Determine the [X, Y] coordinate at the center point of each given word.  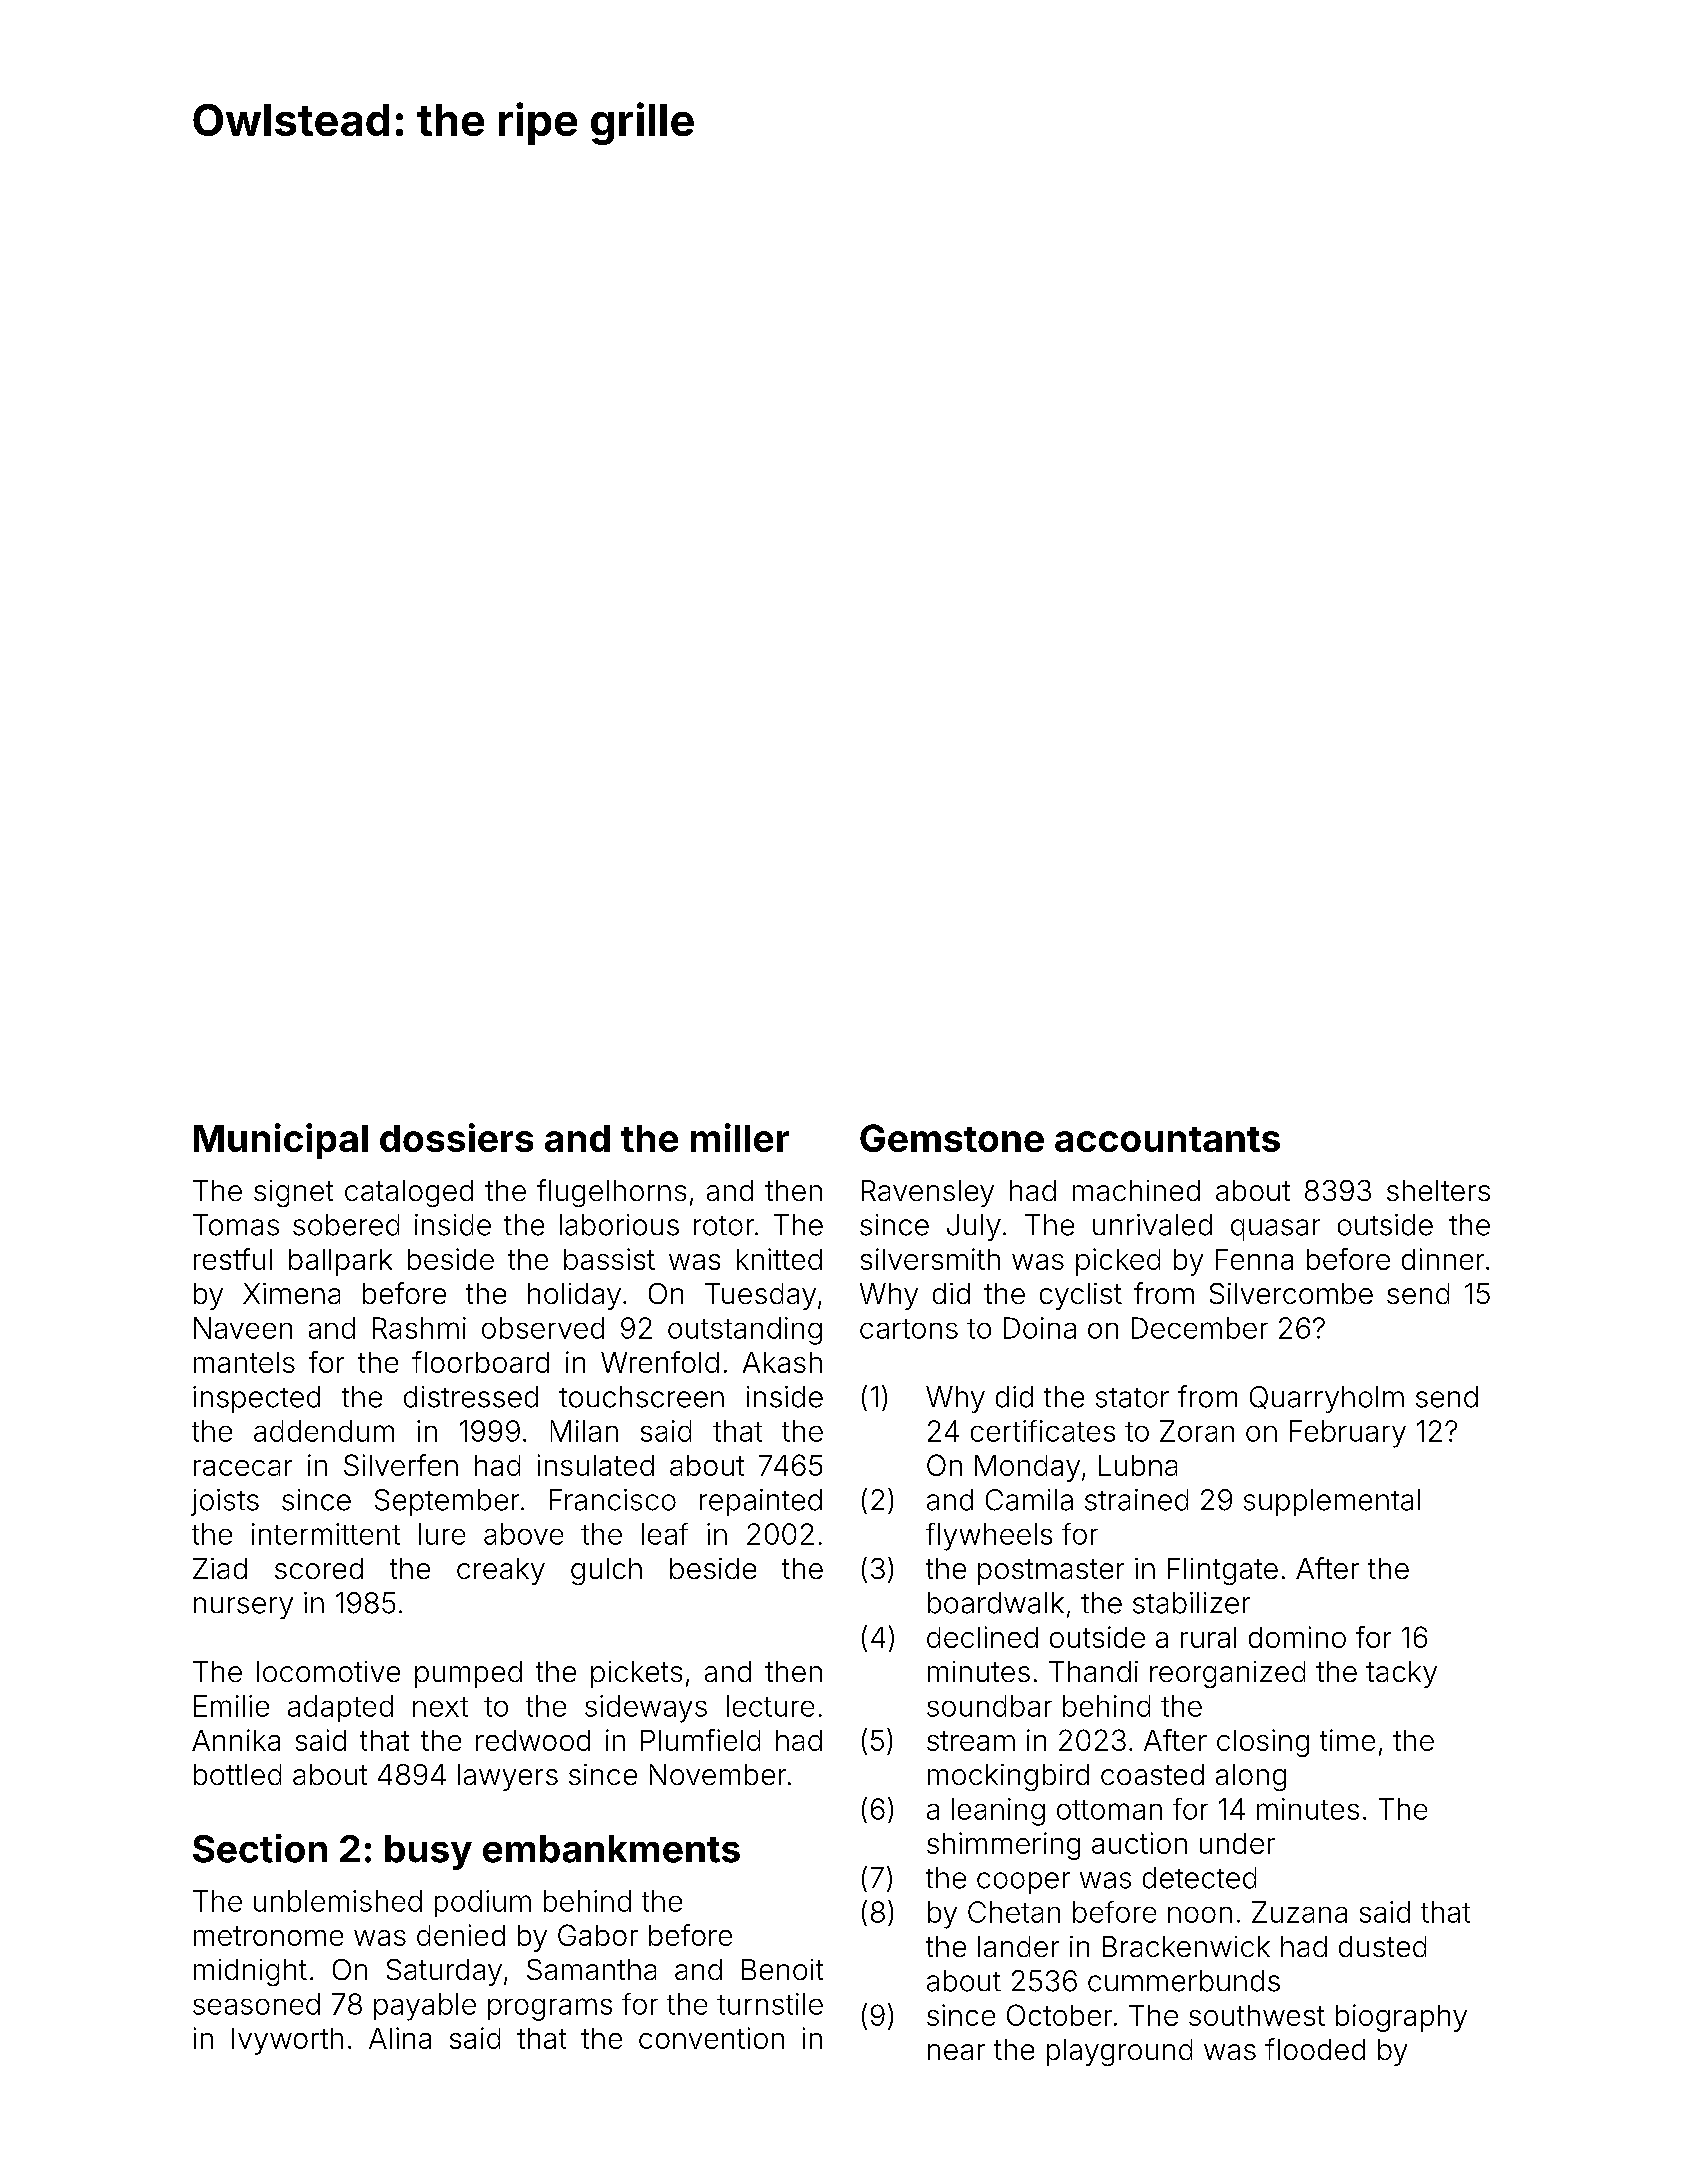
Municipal [281, 1141]
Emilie [231, 1706]
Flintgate [1223, 1571]
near [956, 2052]
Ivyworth [287, 2041]
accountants [1167, 1139]
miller [740, 1137]
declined [982, 1637]
